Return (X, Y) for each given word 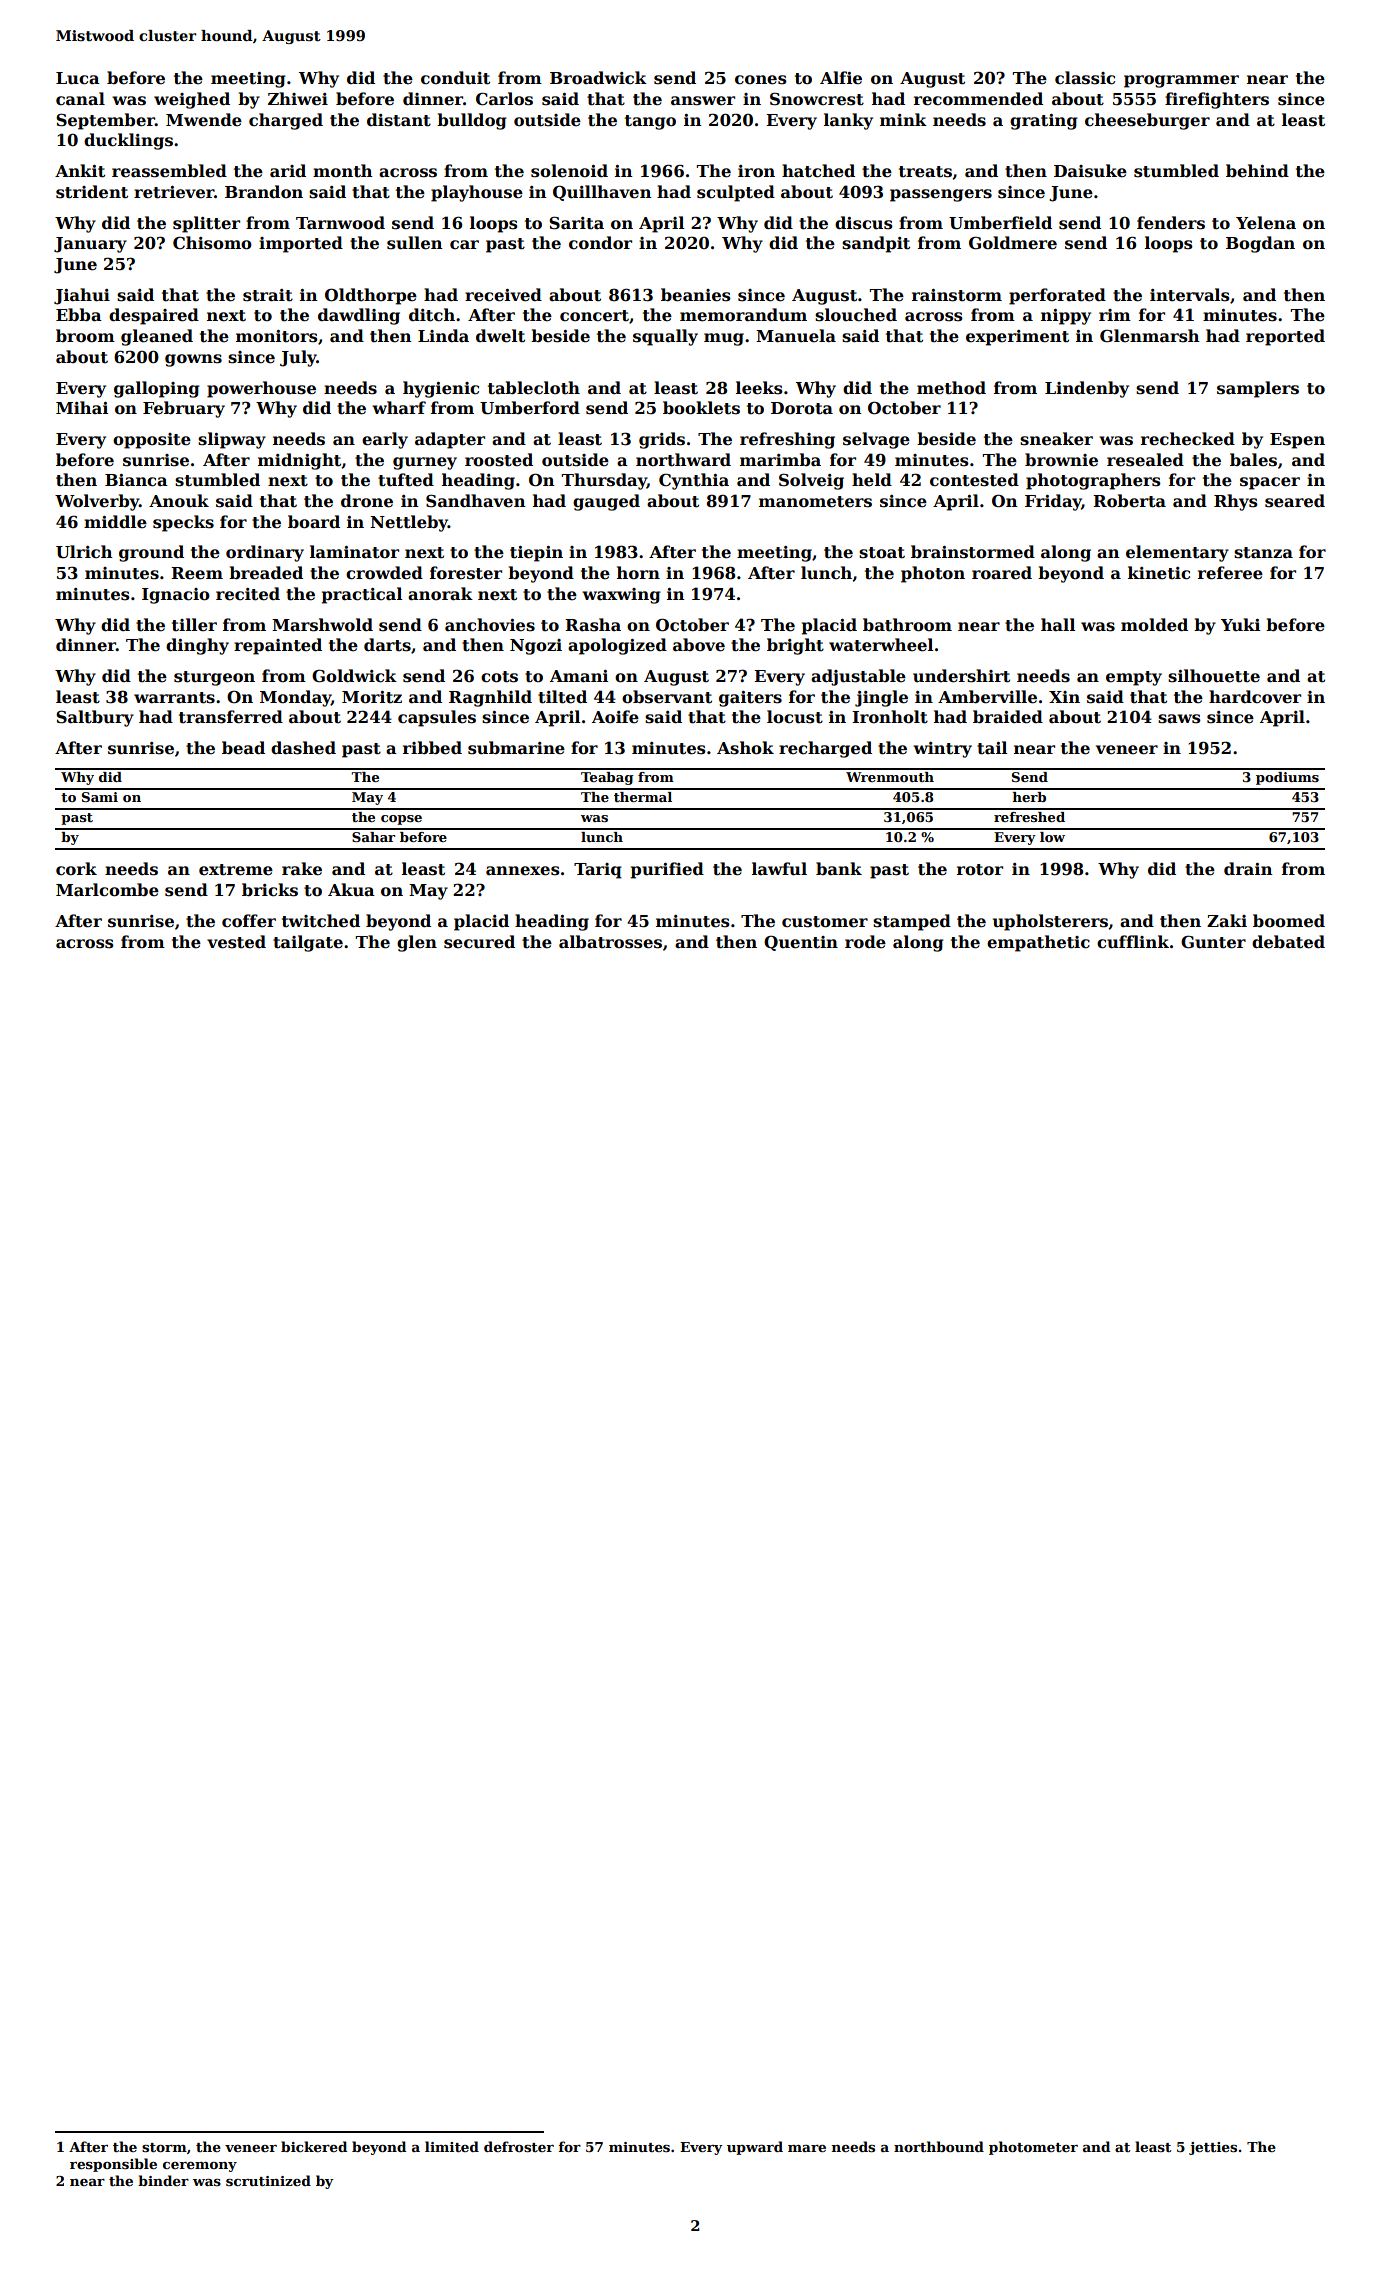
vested (236, 942)
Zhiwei (298, 99)
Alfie (841, 78)
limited (452, 2146)
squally (665, 337)
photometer (1033, 2148)
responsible (113, 2165)
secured (479, 942)
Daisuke (1090, 171)
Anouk (179, 501)
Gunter (1213, 942)
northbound (939, 2146)
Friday (1053, 502)
